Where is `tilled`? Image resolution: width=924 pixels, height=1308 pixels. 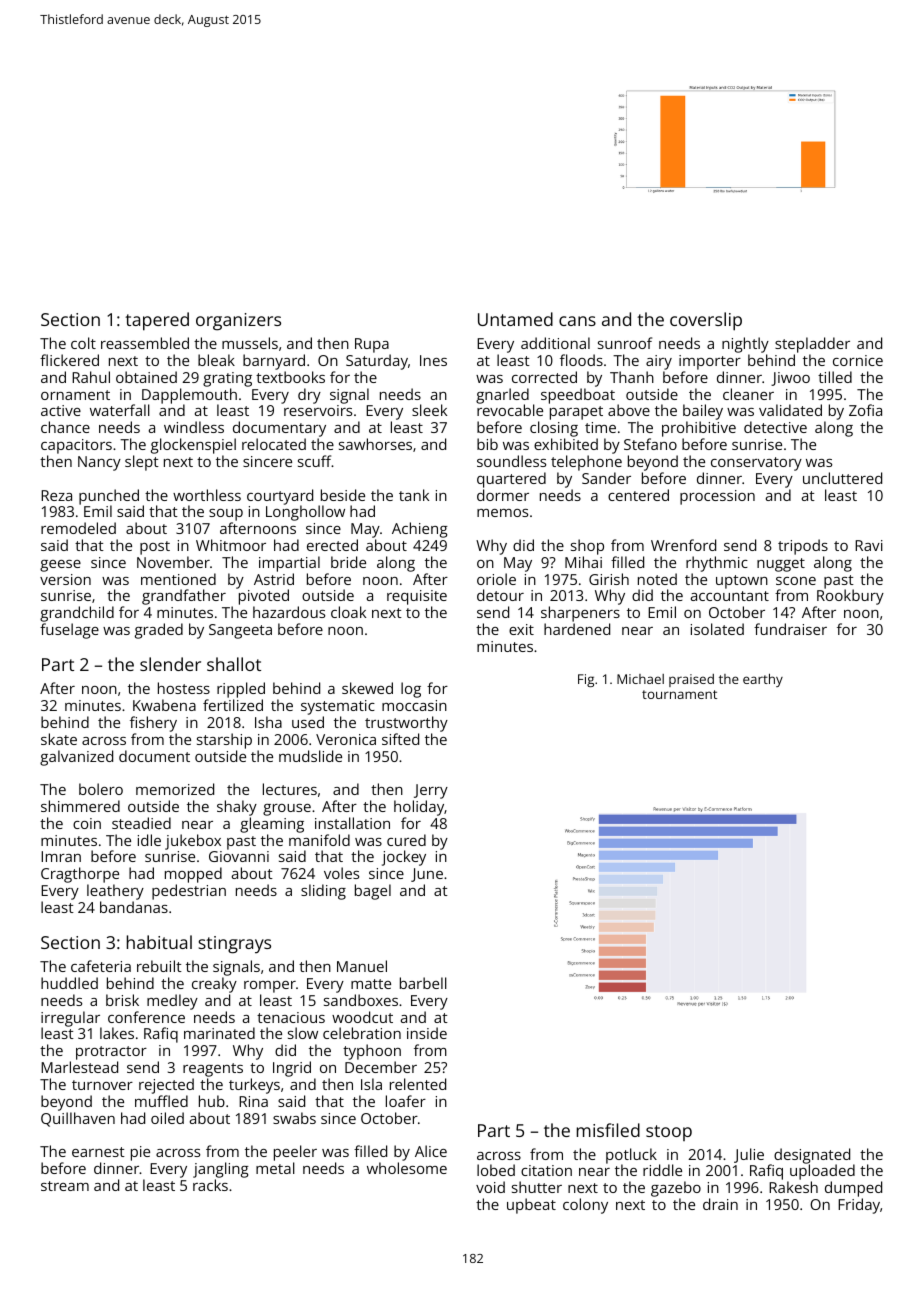
tilled is located at coordinates (835, 377).
